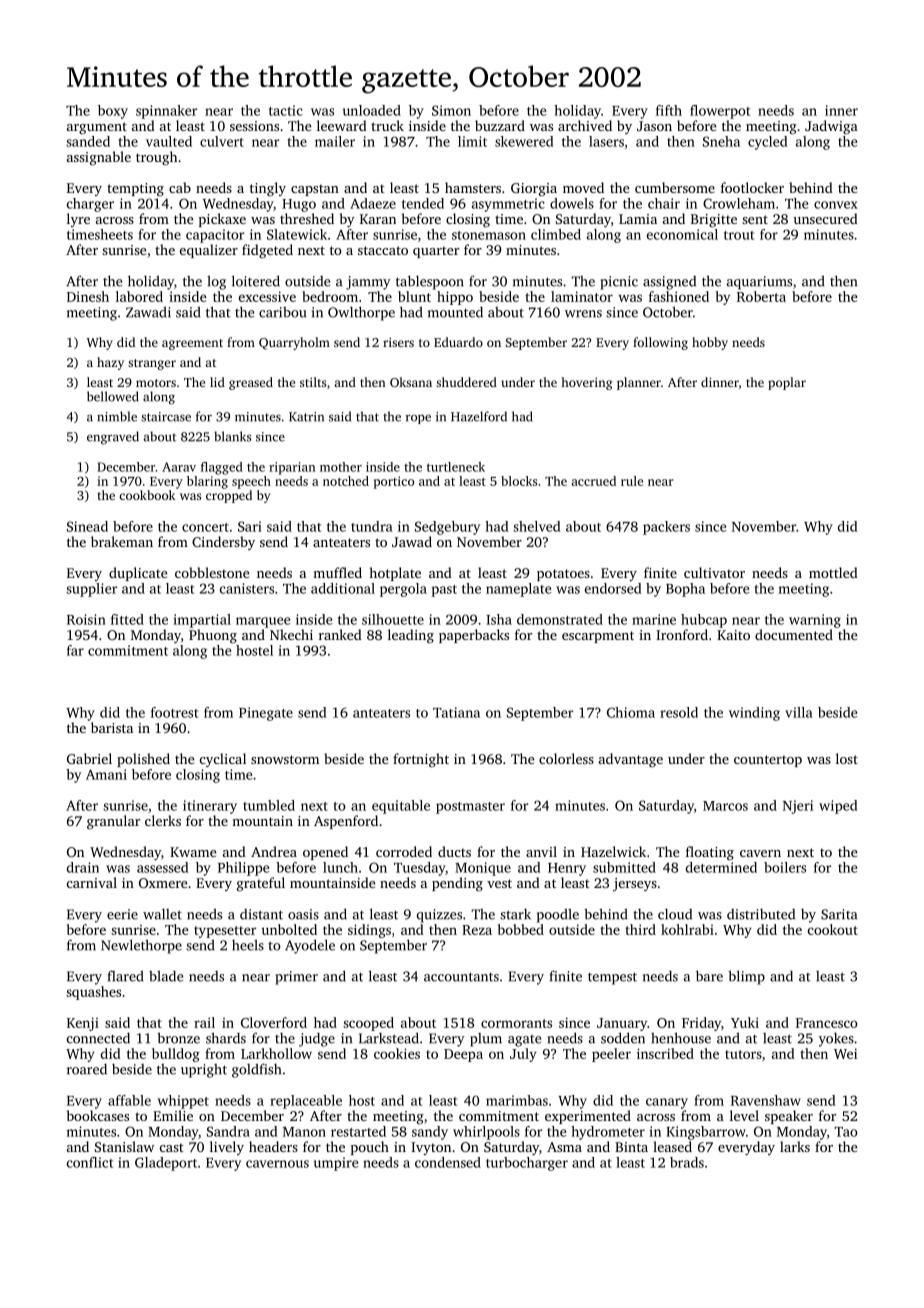  I want to click on Sinead, so click(87, 526).
